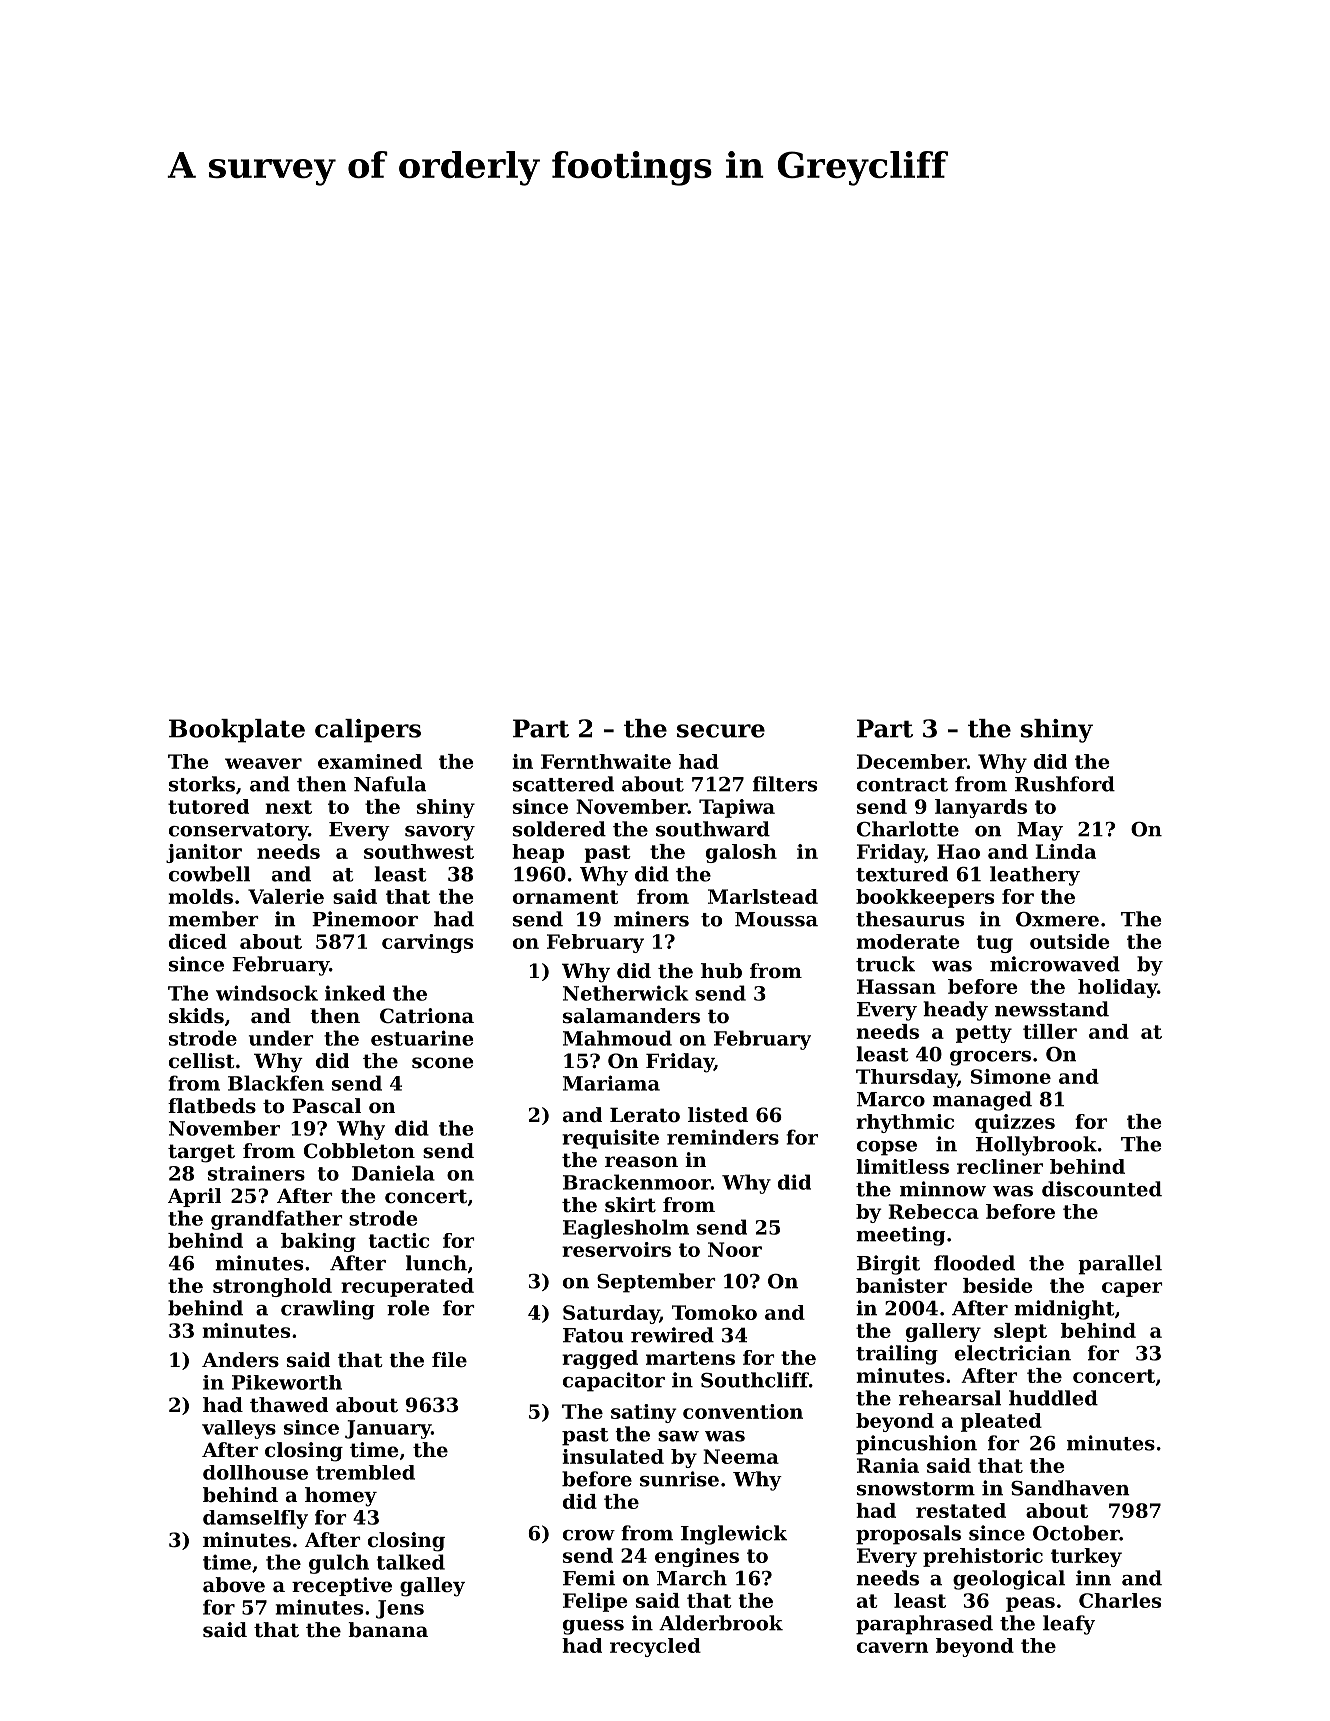 This page has height=1721, width=1330. What do you see at coordinates (1013, 1353) in the page?
I see `electrician` at bounding box center [1013, 1353].
